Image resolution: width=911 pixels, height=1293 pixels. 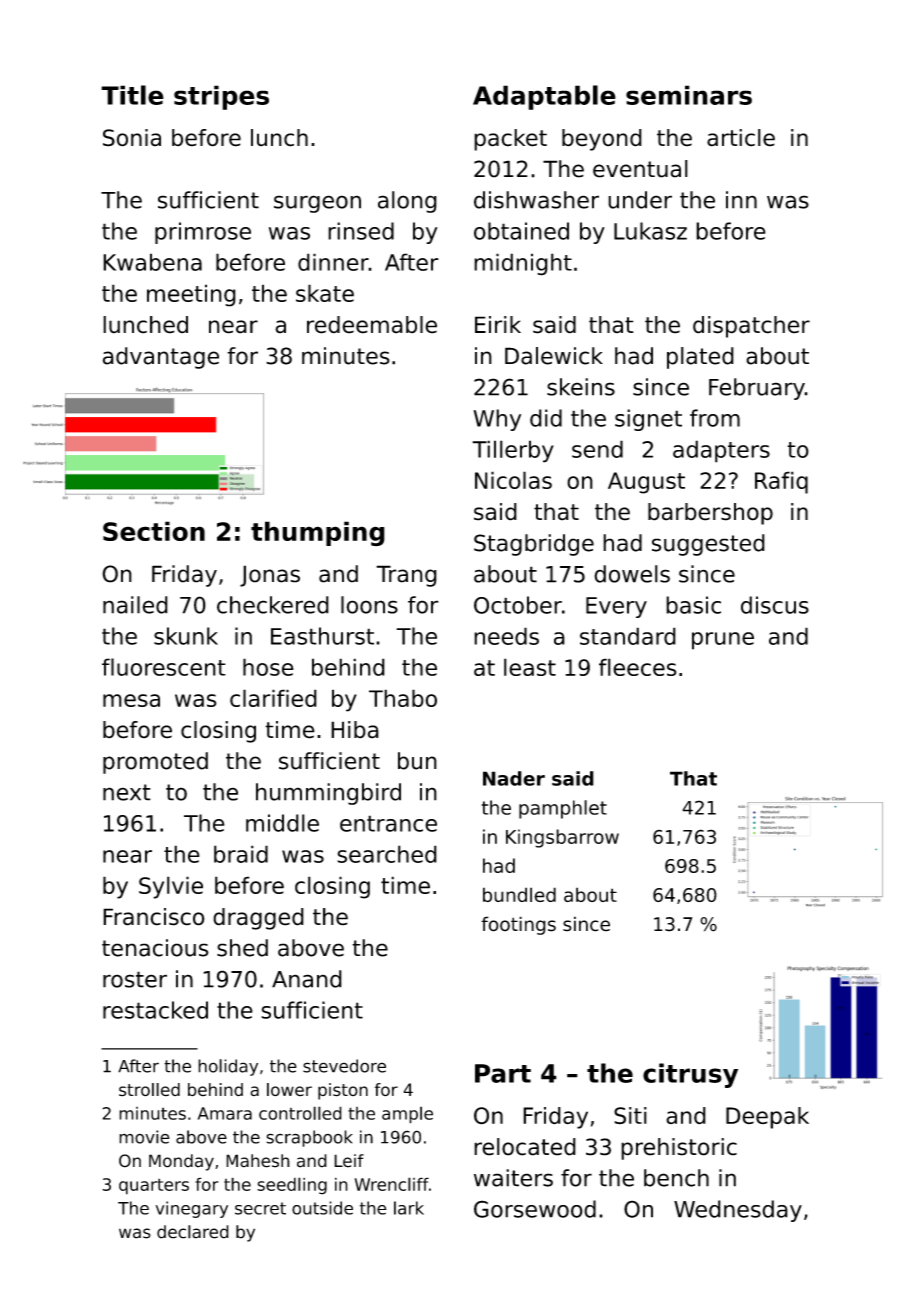 What do you see at coordinates (154, 917) in the screenshot?
I see `Francisco` at bounding box center [154, 917].
